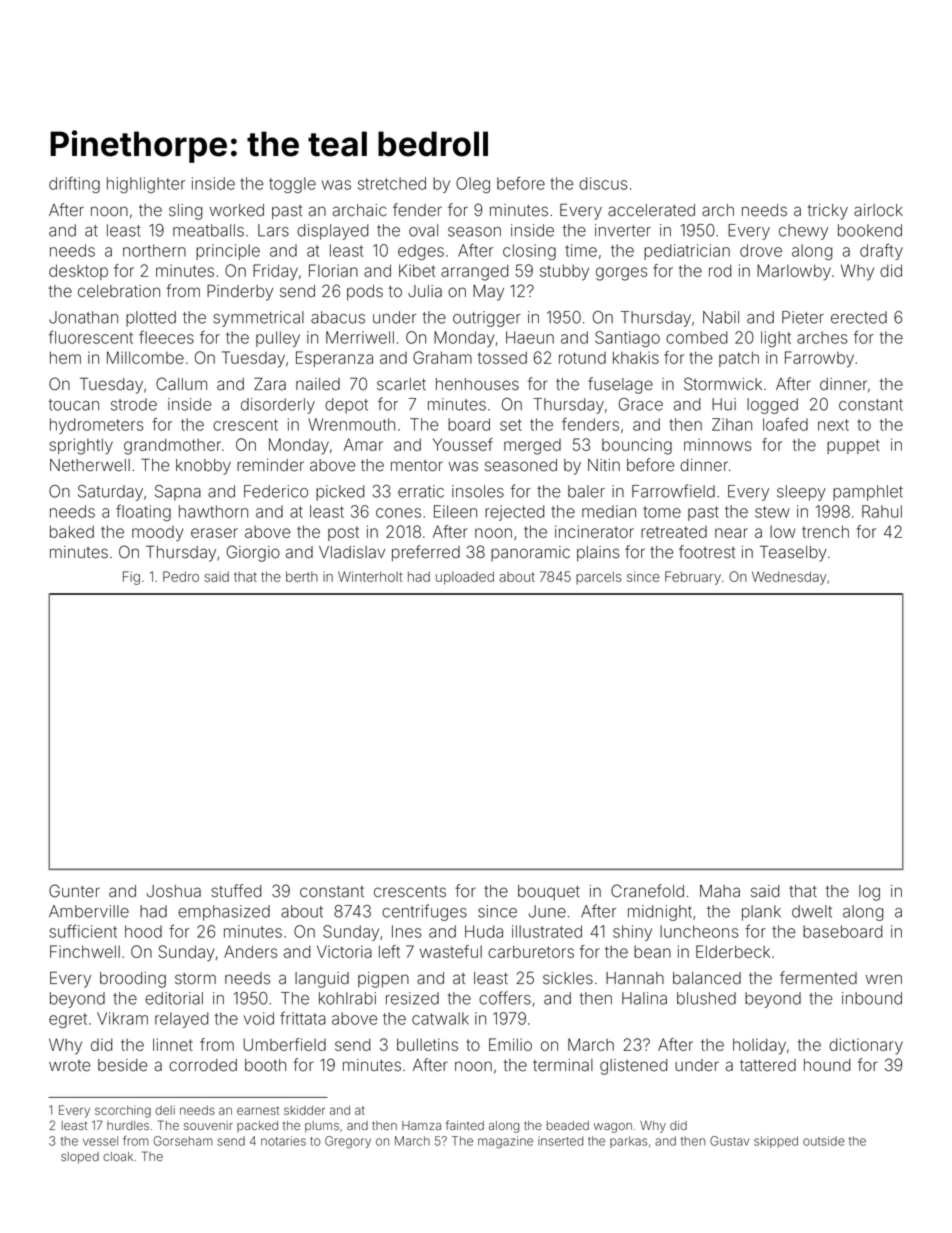  What do you see at coordinates (347, 998) in the document?
I see `kohlrabi` at bounding box center [347, 998].
